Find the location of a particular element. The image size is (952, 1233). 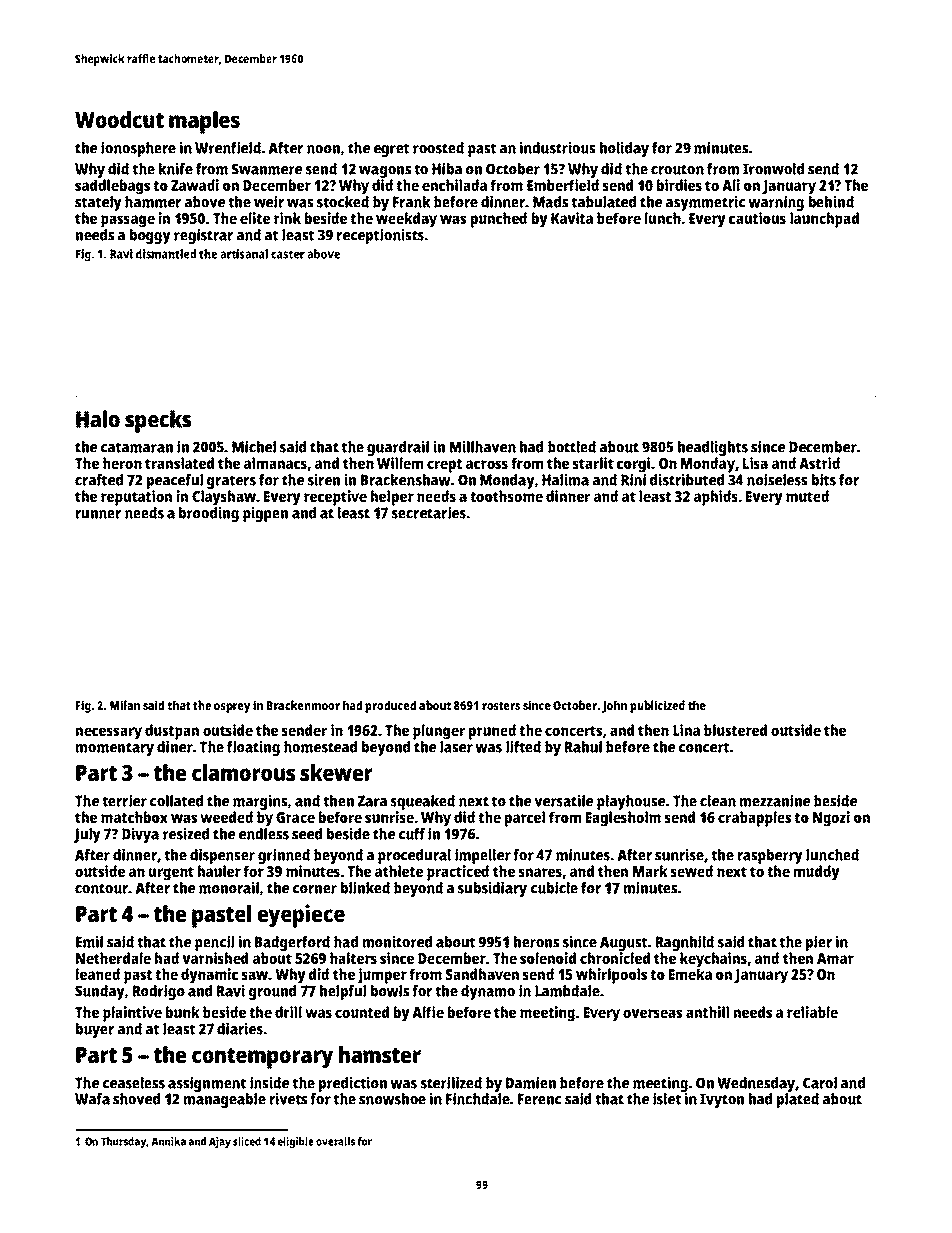

Thursday is located at coordinates (124, 1142).
